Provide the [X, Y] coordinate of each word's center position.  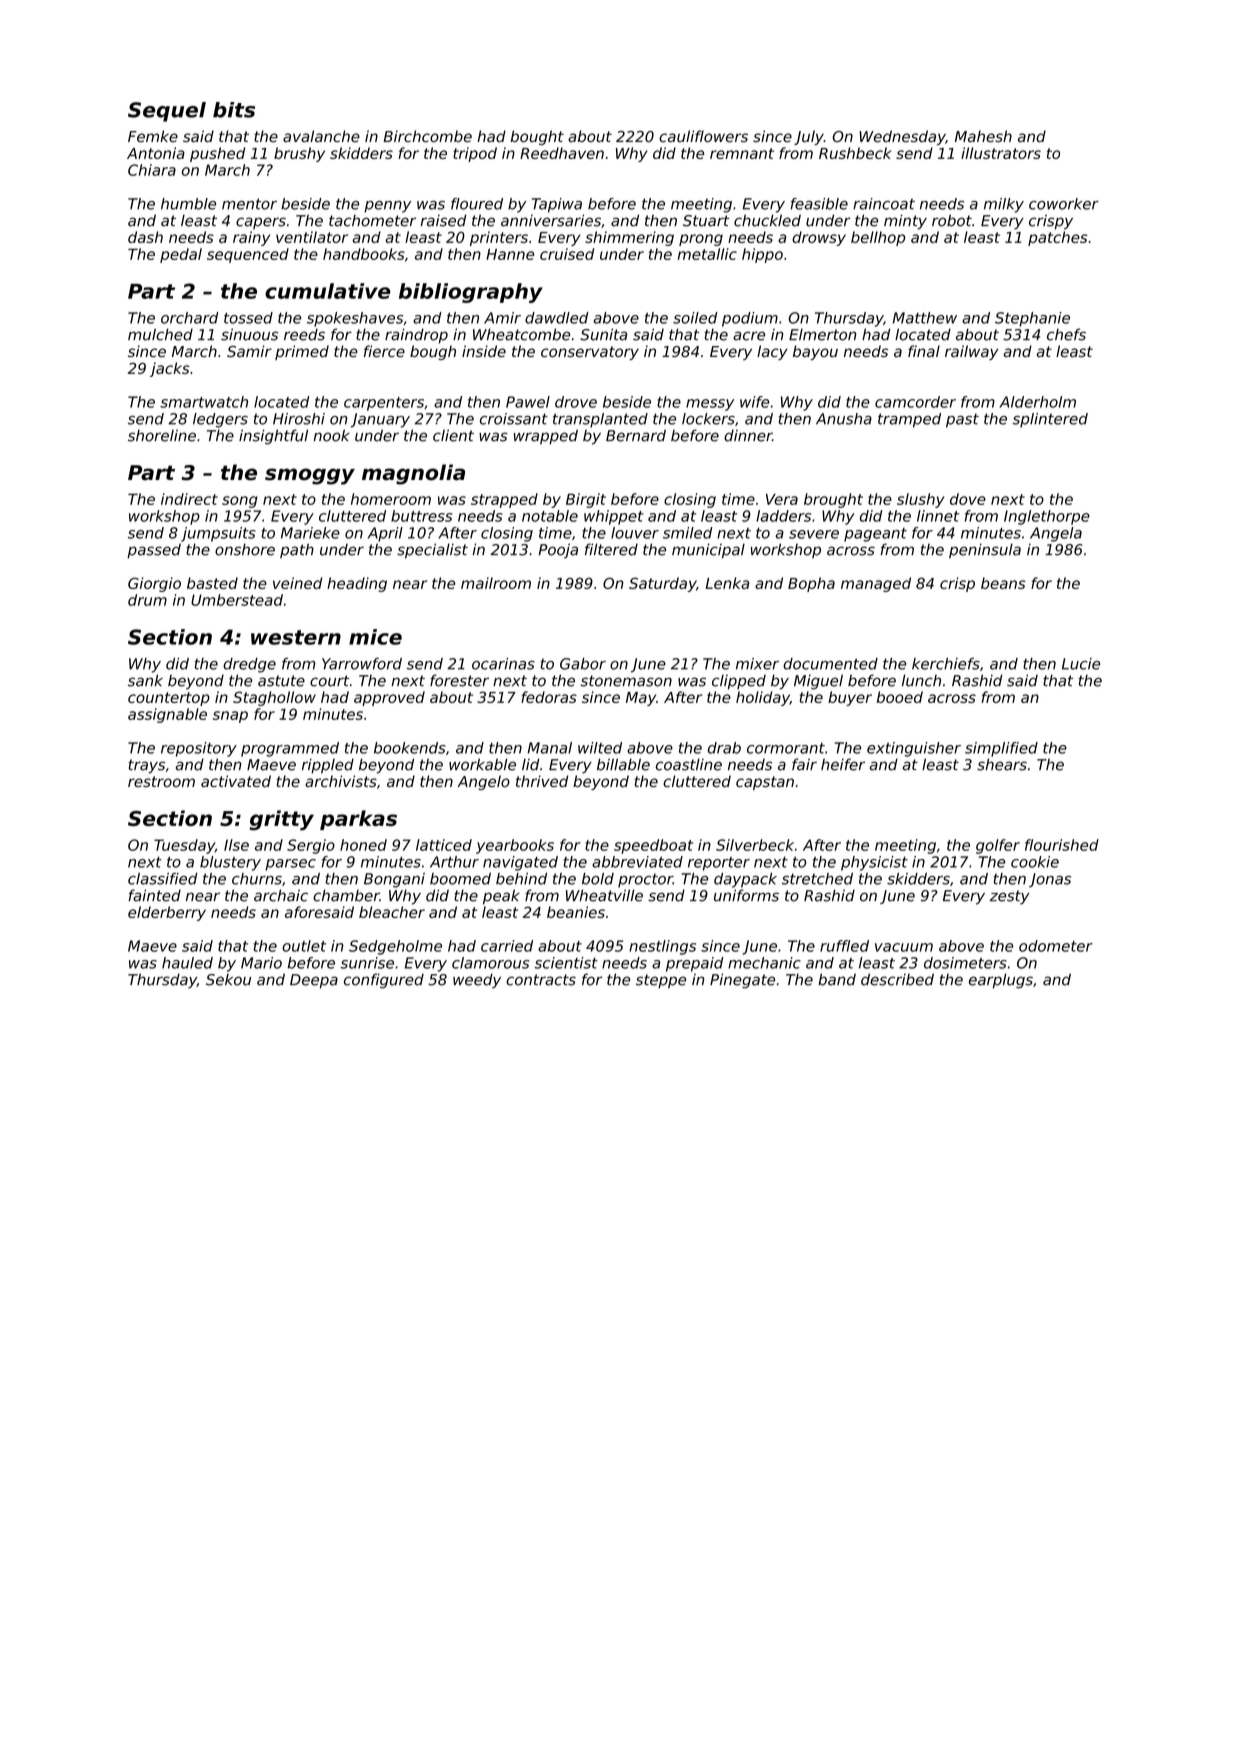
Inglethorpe [1047, 517]
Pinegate [742, 981]
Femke [153, 136]
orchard [190, 318]
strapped [504, 500]
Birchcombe [427, 136]
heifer [843, 764]
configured [384, 981]
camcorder [915, 402]
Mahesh [983, 136]
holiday [763, 698]
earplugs [1001, 981]
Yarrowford [362, 664]
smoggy [310, 476]
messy [710, 405]
